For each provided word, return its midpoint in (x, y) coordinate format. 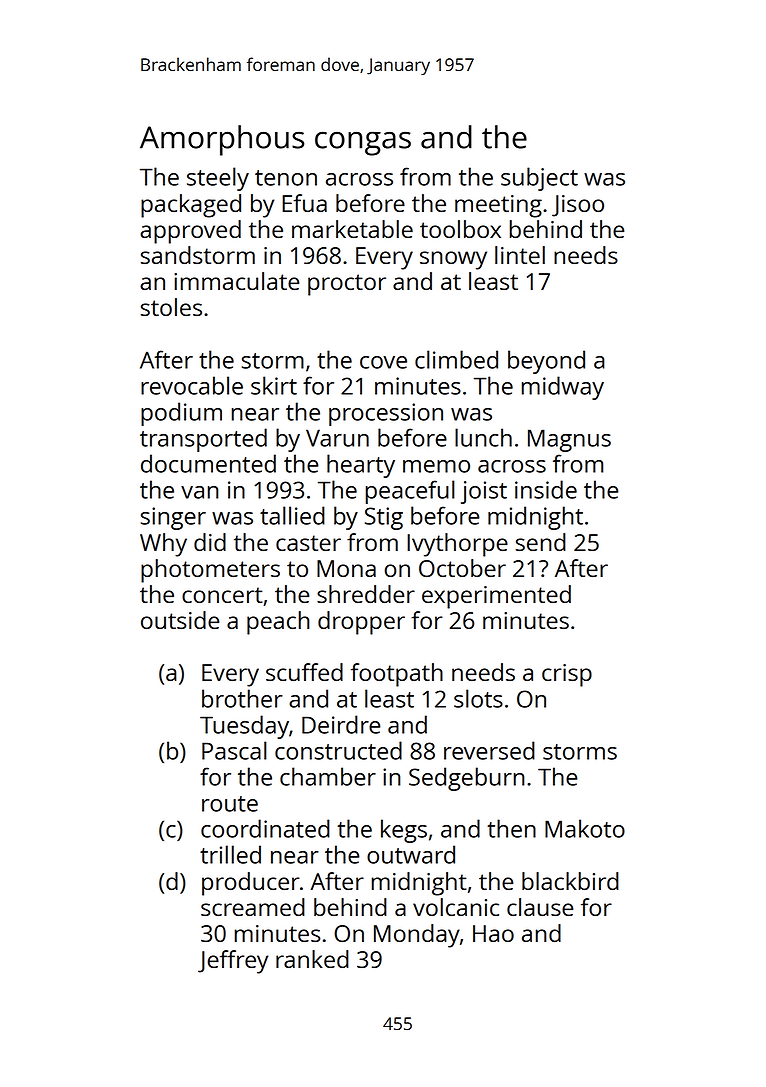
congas (363, 143)
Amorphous (222, 140)
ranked (312, 959)
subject (539, 179)
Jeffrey (233, 962)
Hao (493, 933)
